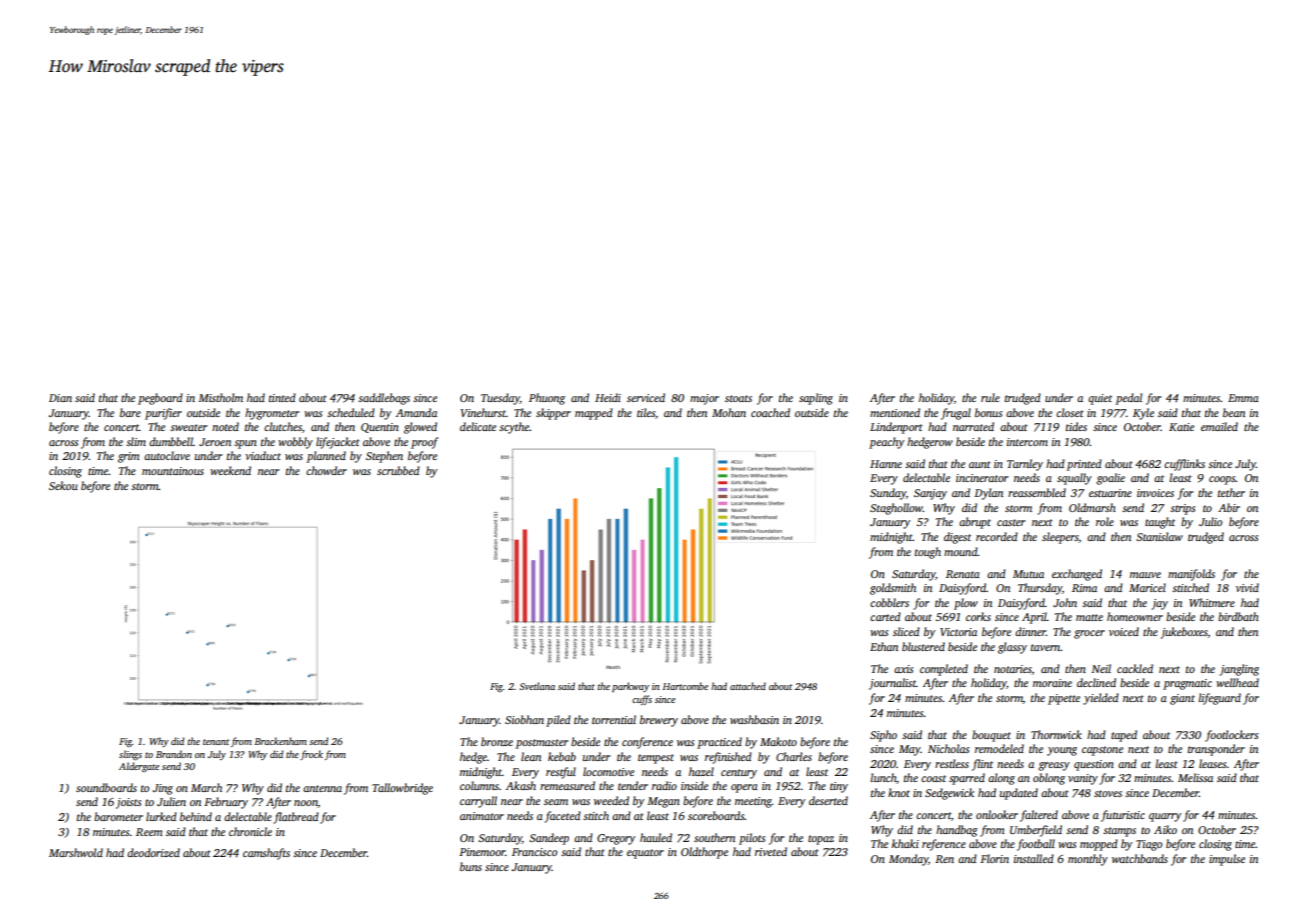 The height and width of the image is (924, 1308). I want to click on camshafts, so click(266, 854).
